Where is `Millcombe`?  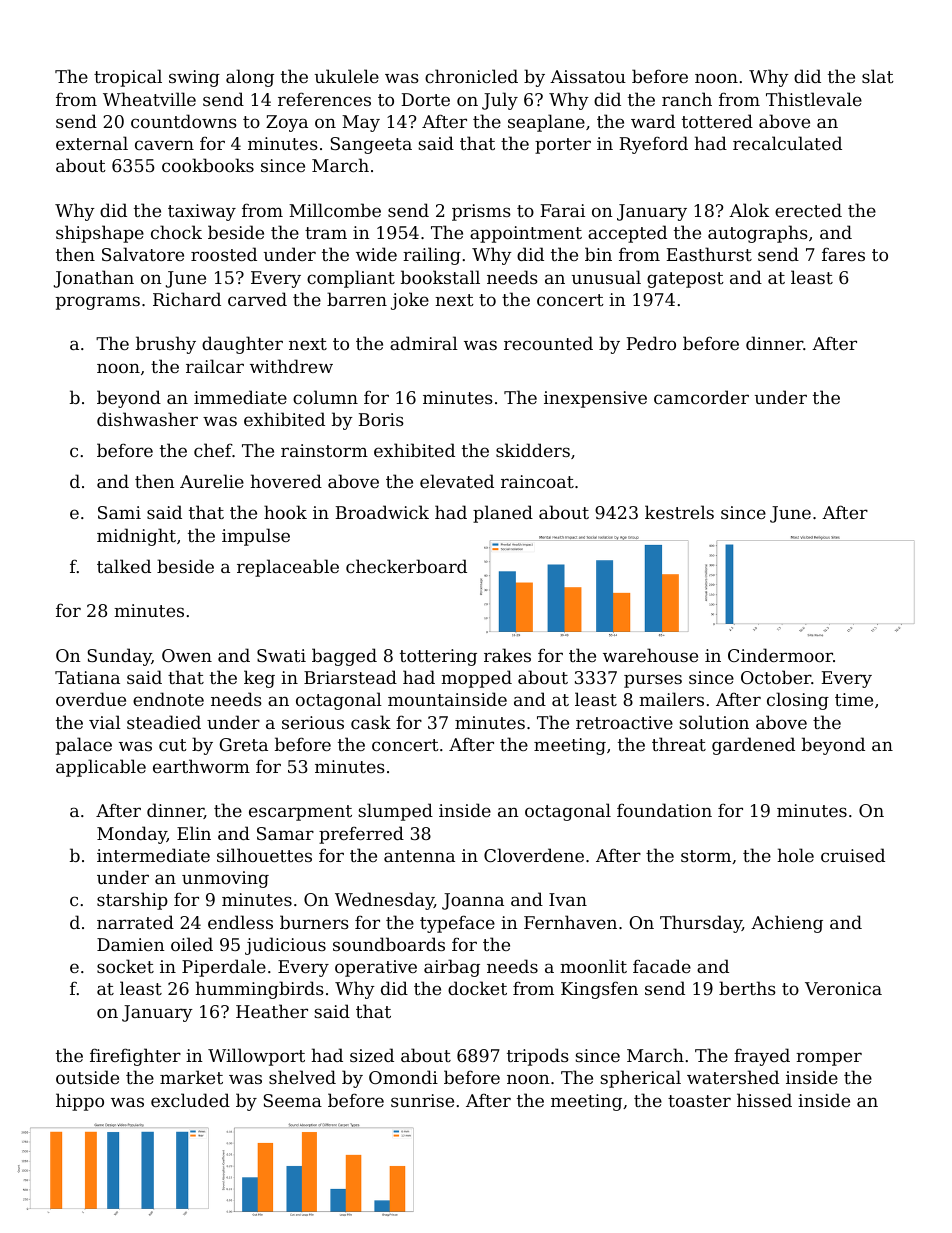 Millcombe is located at coordinates (335, 210).
